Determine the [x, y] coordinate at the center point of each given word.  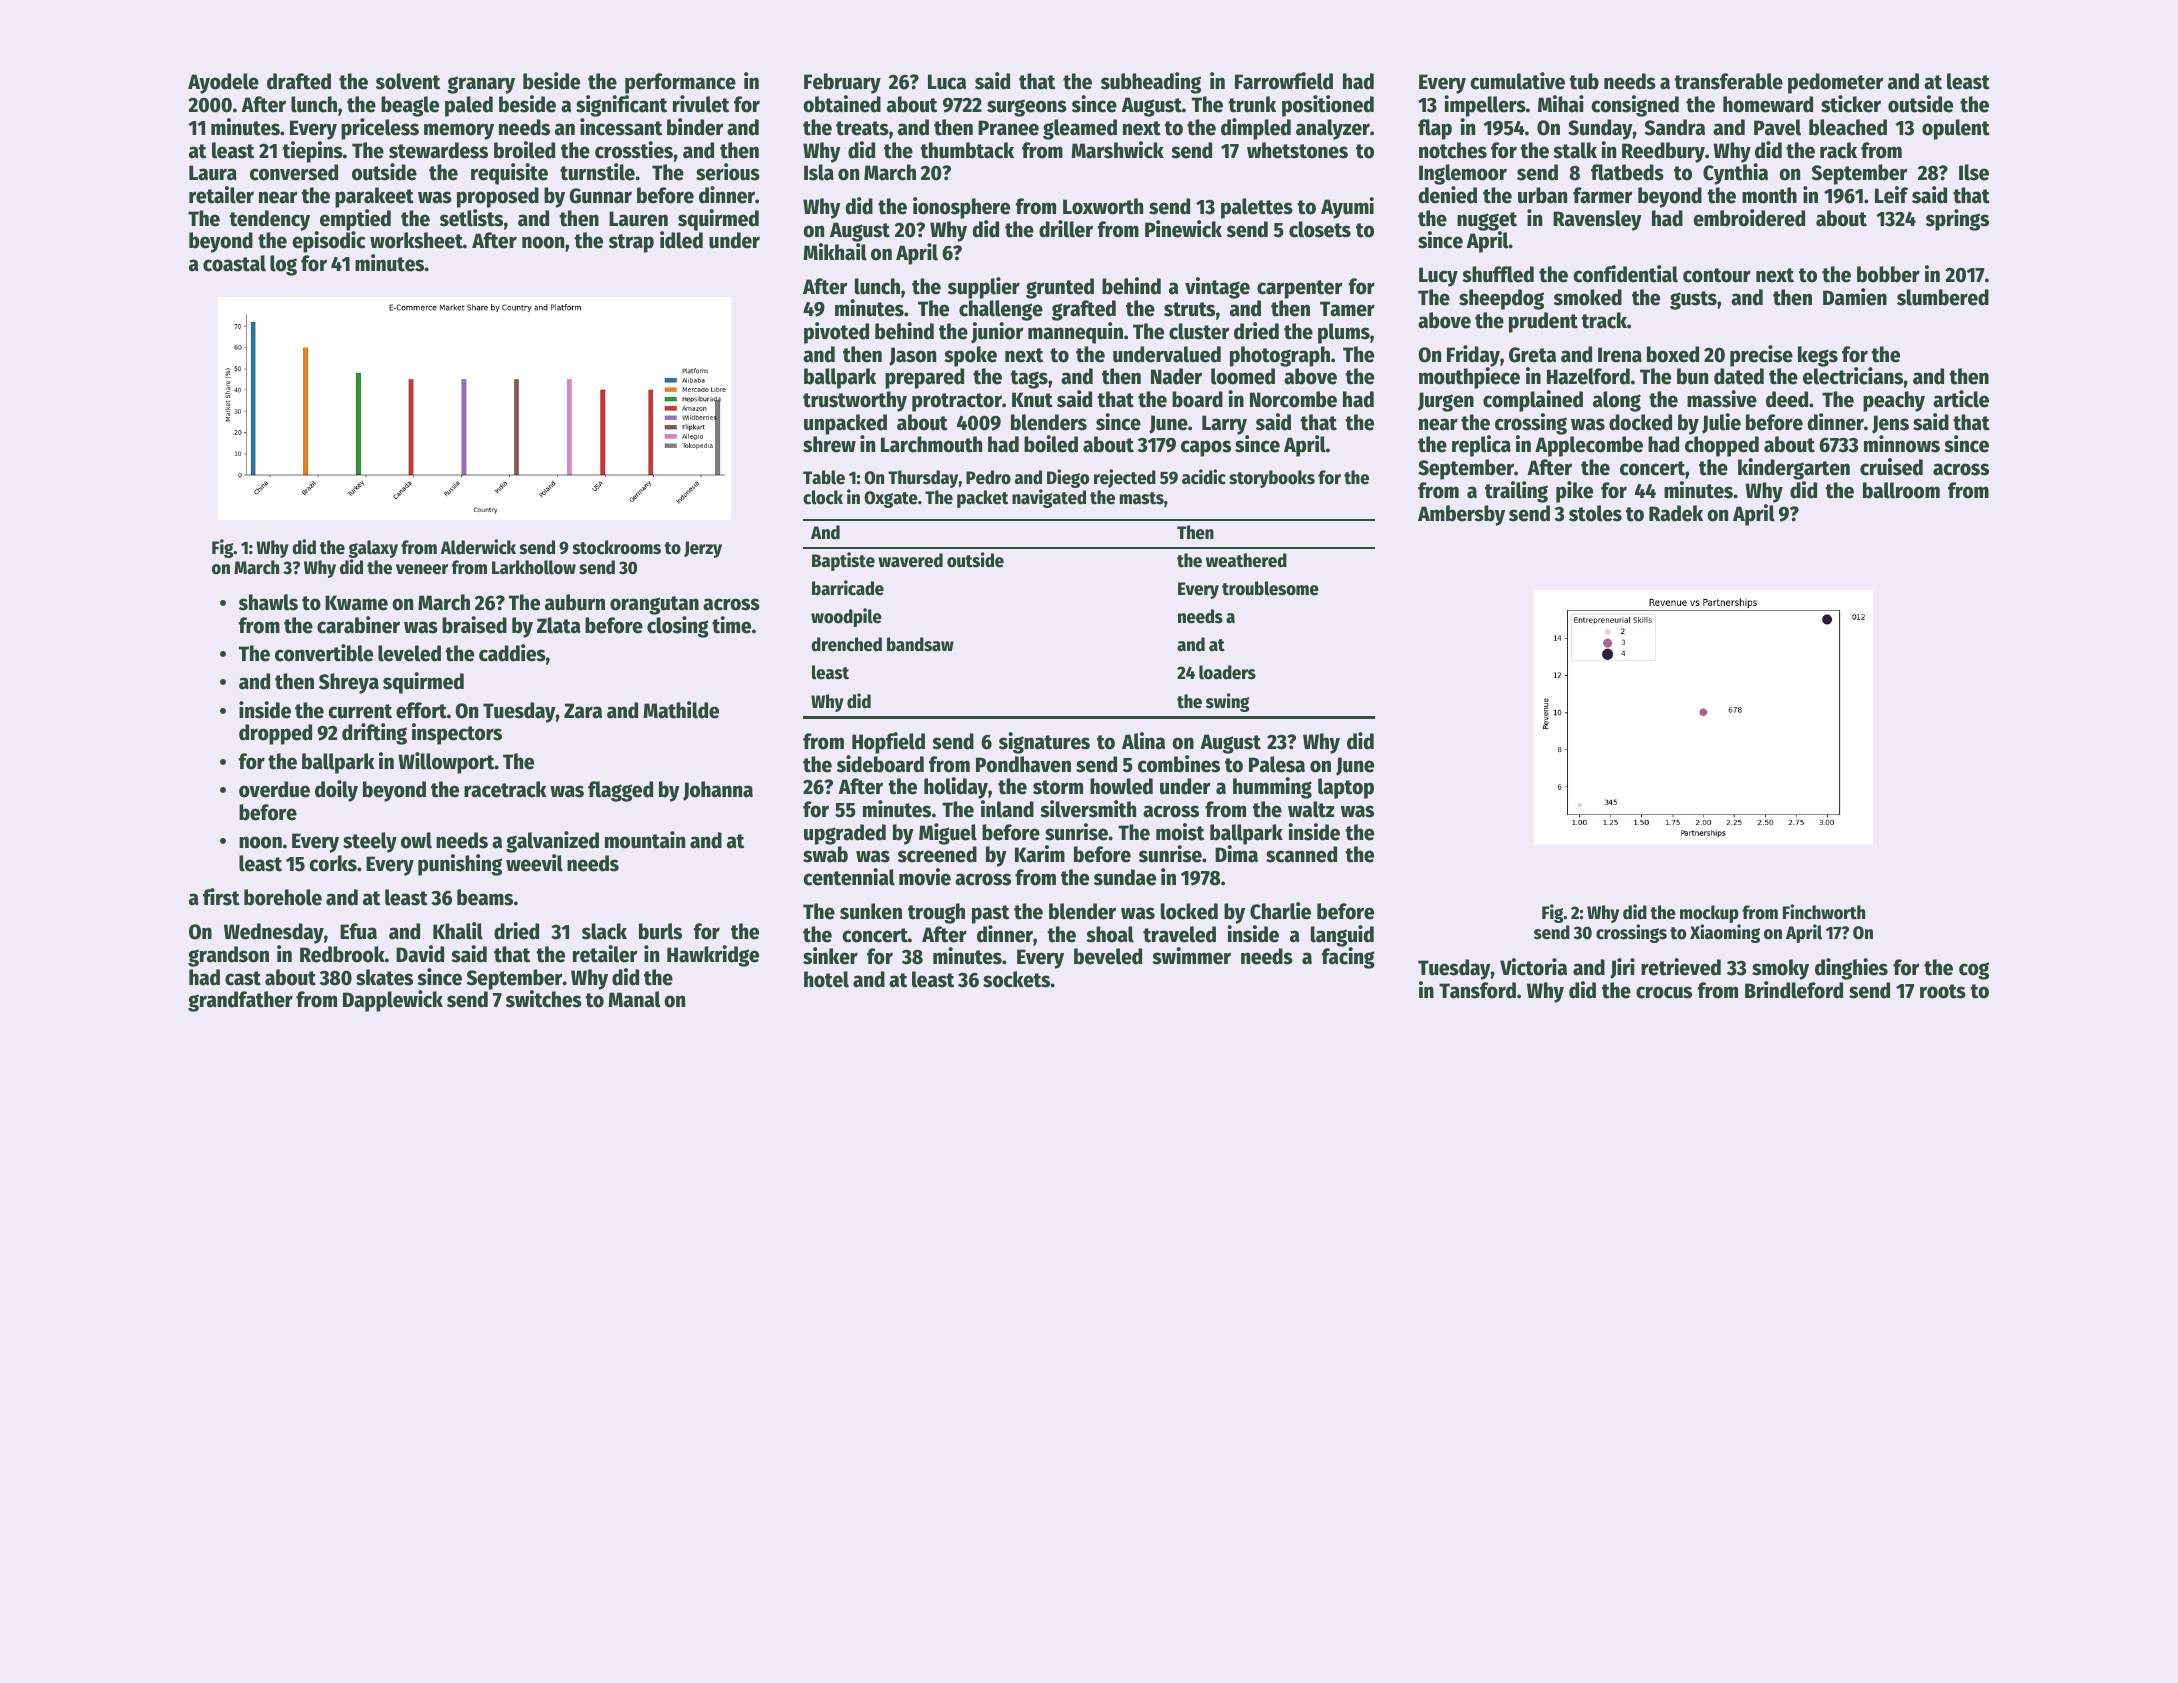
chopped [1722, 446]
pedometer [1835, 83]
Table [824, 477]
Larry [1225, 425]
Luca [947, 82]
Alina [1143, 741]
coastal [234, 263]
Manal [634, 999]
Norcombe [1293, 399]
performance [680, 83]
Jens [1890, 424]
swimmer [1191, 956]
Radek [1676, 513]
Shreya [349, 683]
